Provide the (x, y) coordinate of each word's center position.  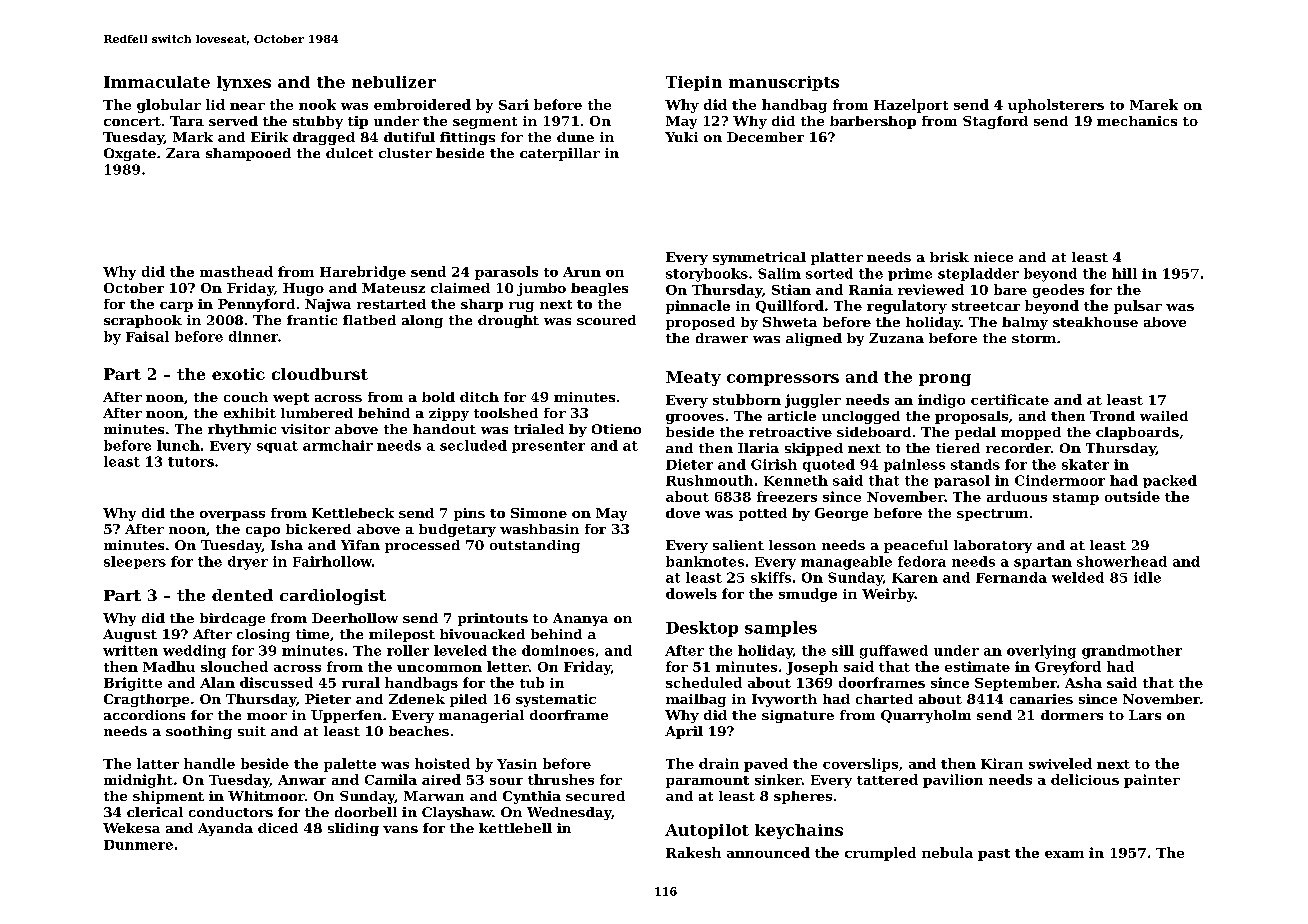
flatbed (369, 320)
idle (1147, 577)
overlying (1041, 652)
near (247, 106)
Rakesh (693, 852)
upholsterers (1056, 106)
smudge (808, 595)
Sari (514, 104)
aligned (814, 339)
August (130, 635)
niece (993, 257)
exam (1064, 854)
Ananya (580, 619)
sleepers (135, 562)
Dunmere (138, 845)
